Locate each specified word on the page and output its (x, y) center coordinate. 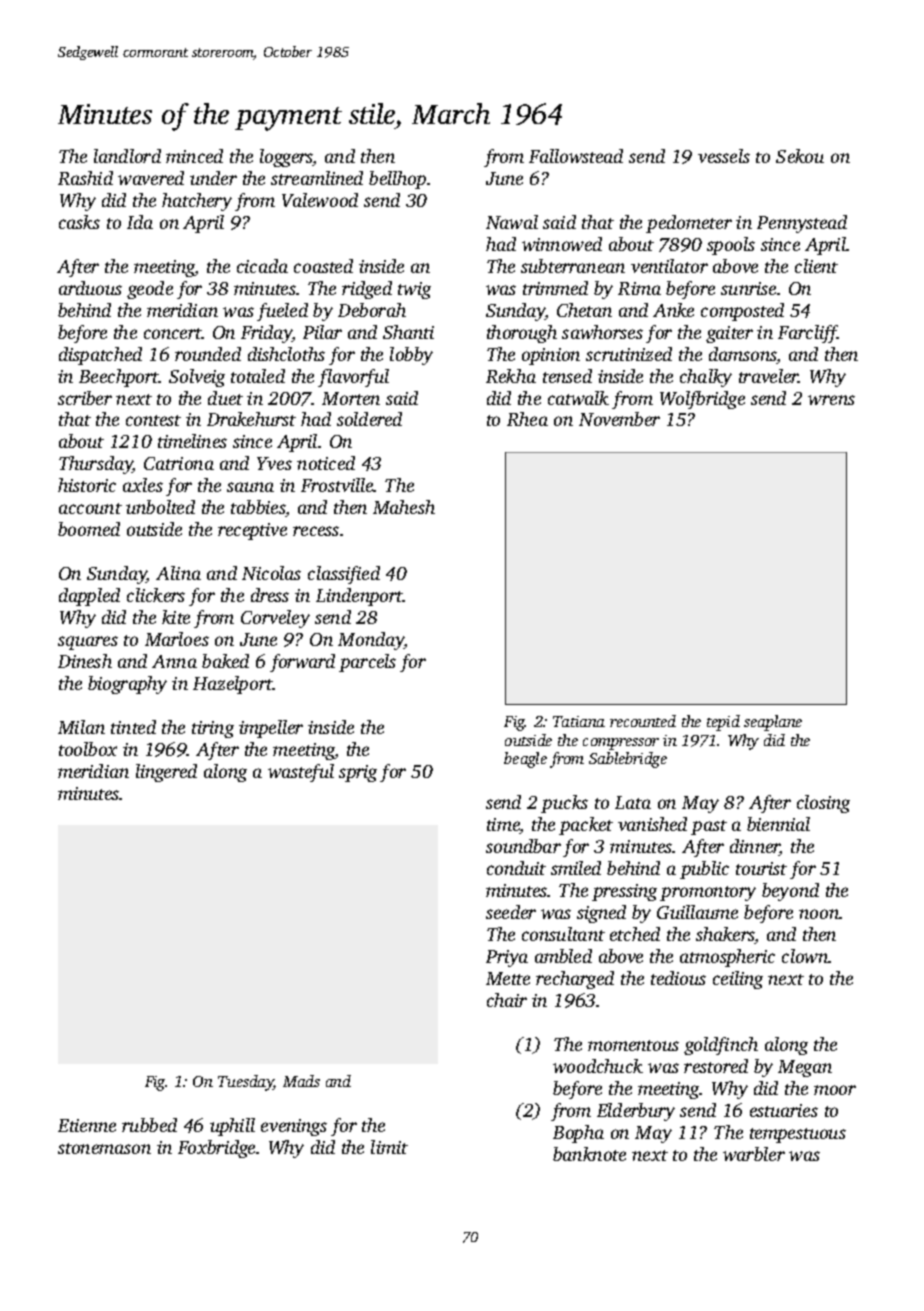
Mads (301, 1081)
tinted (133, 727)
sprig (358, 773)
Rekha (511, 376)
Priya (507, 958)
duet (225, 398)
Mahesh (404, 507)
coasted (323, 266)
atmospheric (727, 958)
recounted (643, 721)
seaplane (773, 723)
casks (79, 222)
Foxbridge (216, 1149)
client (816, 266)
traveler (769, 376)
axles (143, 485)
